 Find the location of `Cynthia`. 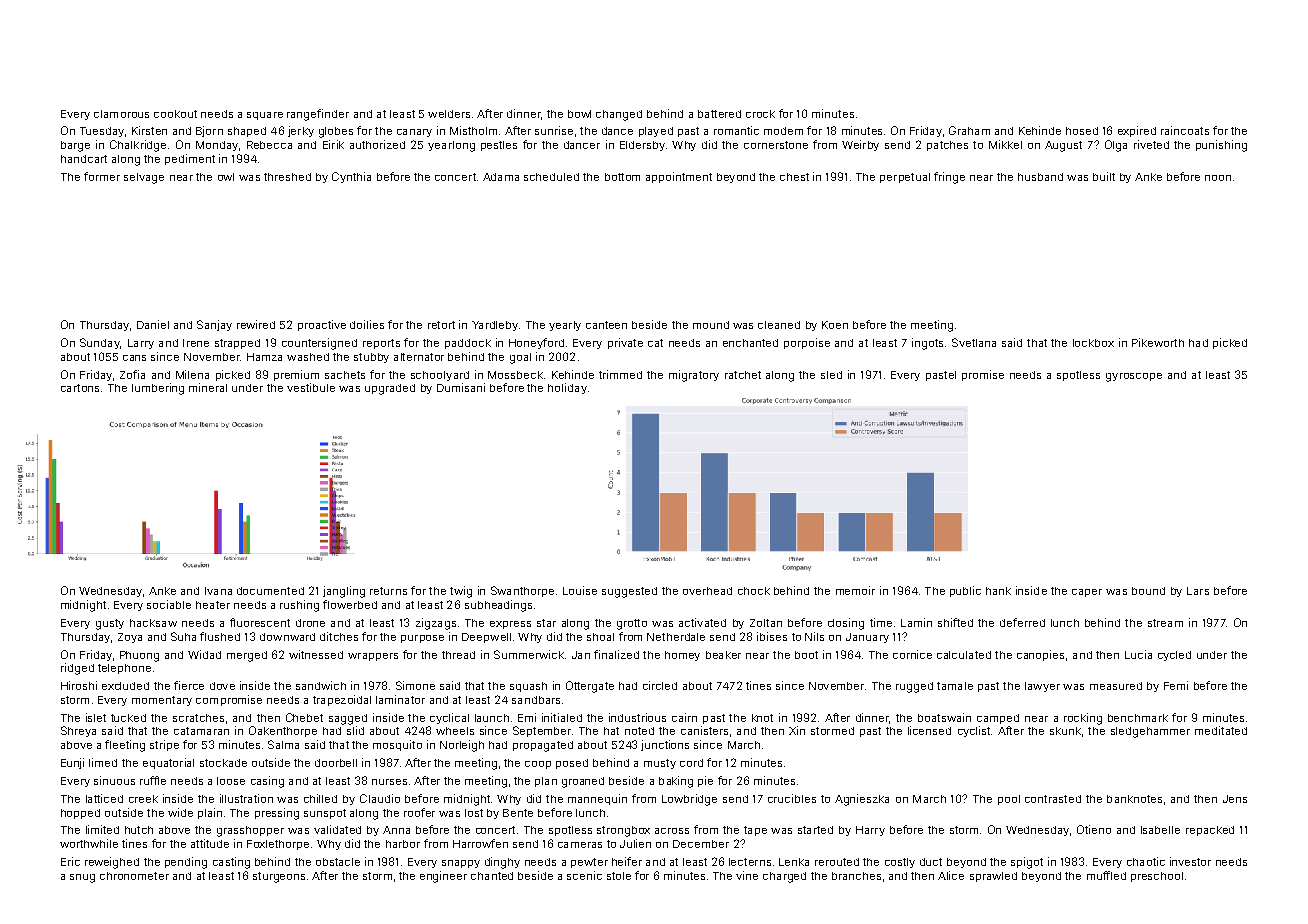

Cynthia is located at coordinates (351, 177).
